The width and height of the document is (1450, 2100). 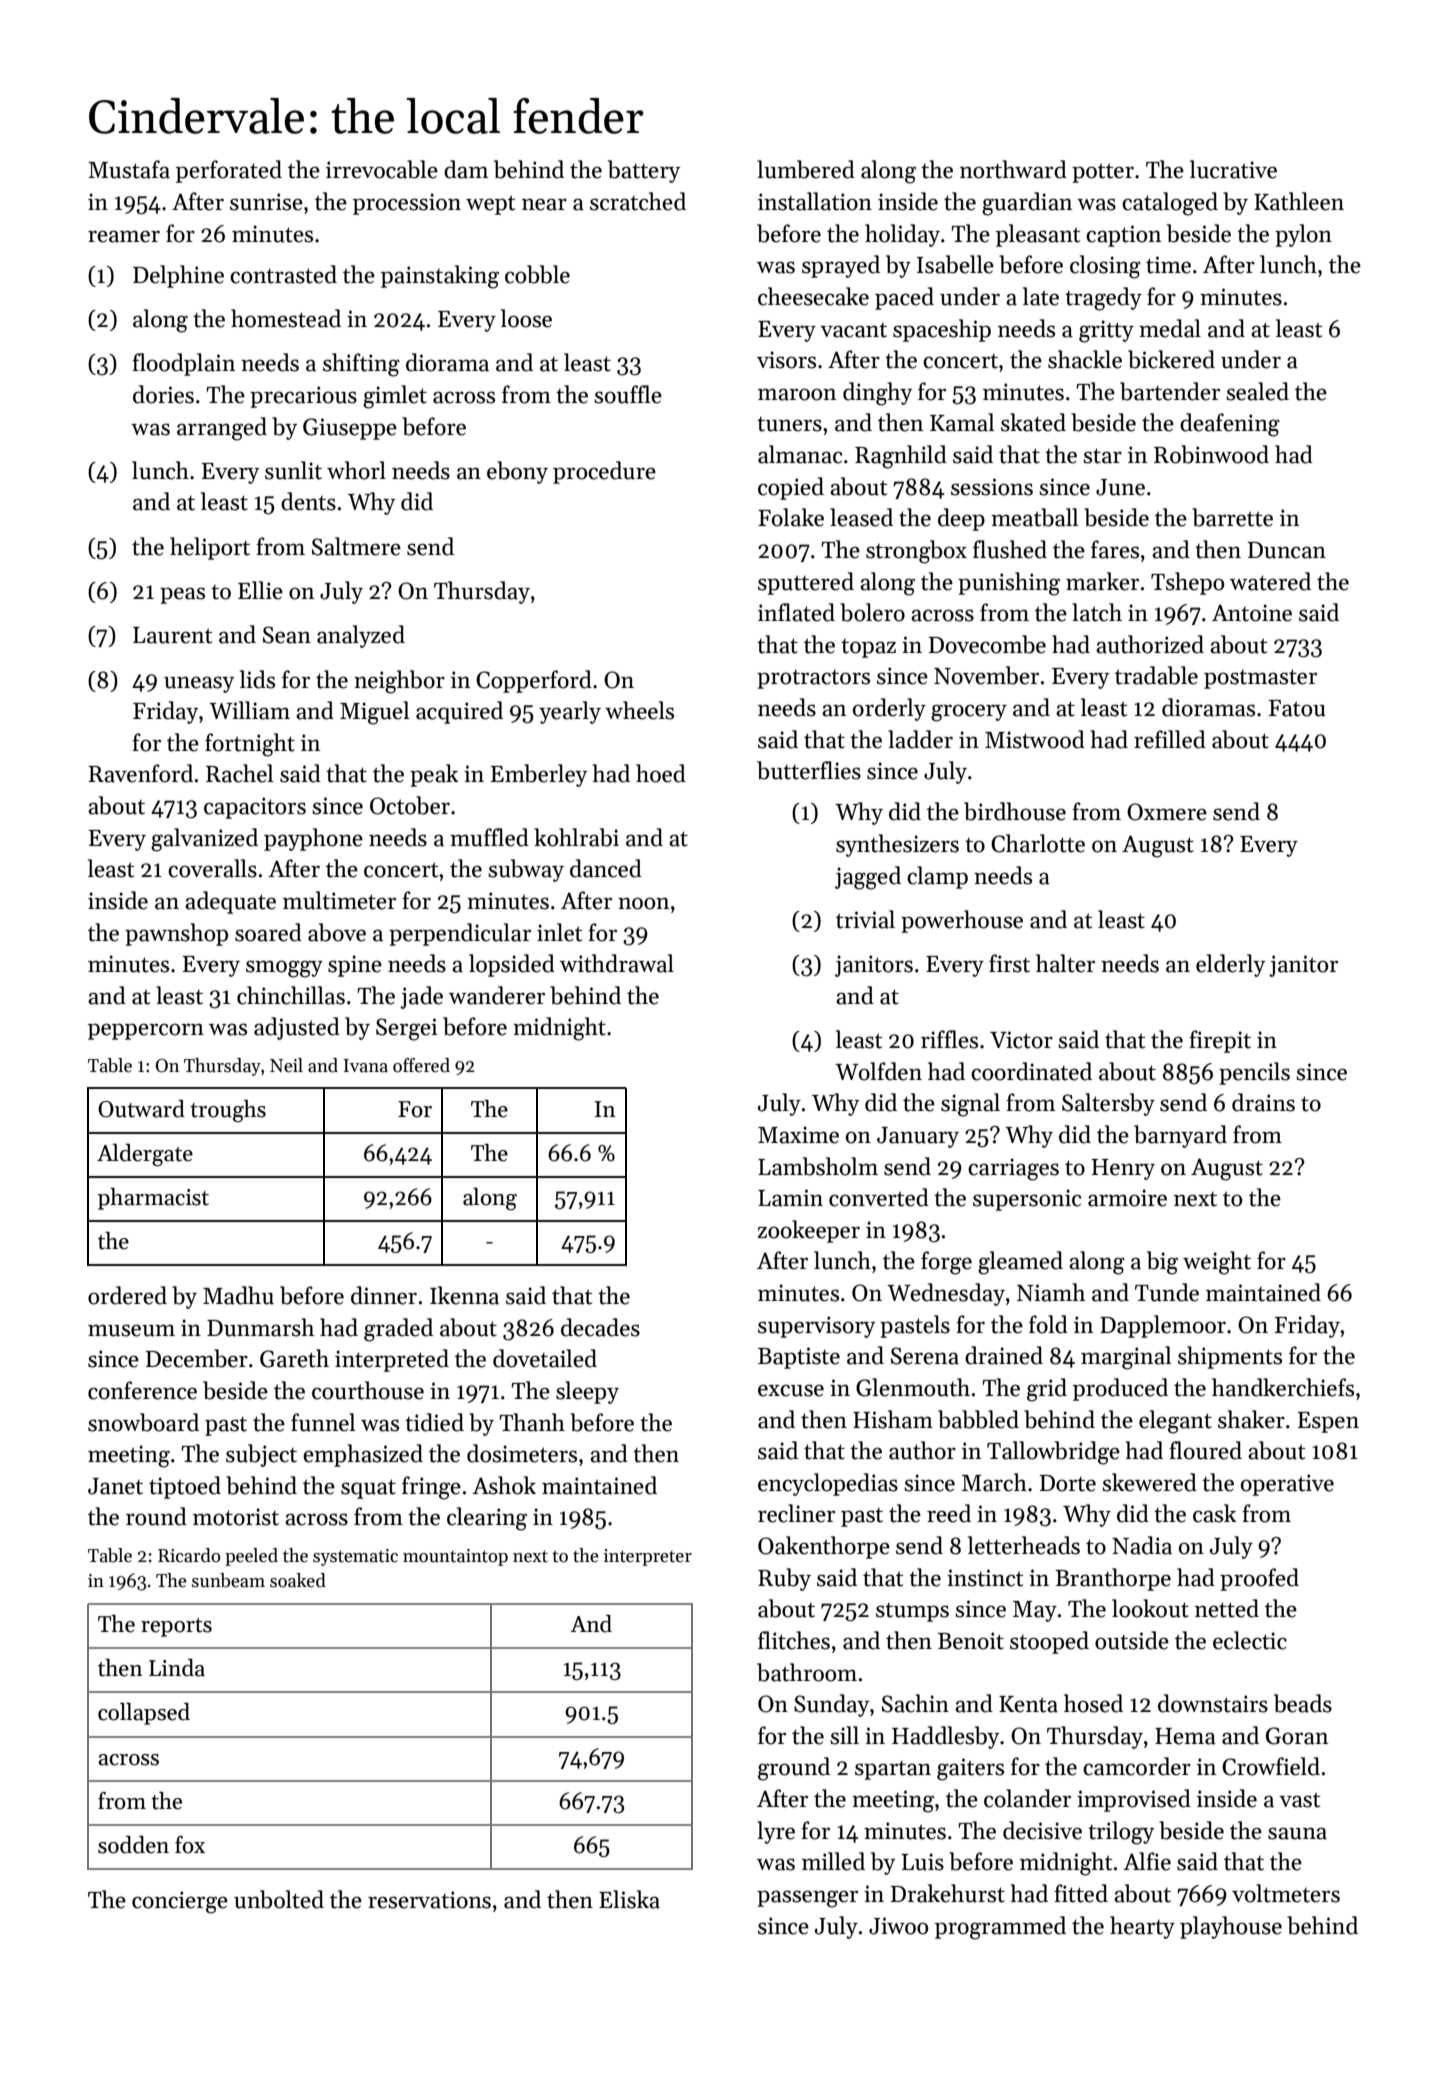 I want to click on scratched, so click(x=638, y=201).
